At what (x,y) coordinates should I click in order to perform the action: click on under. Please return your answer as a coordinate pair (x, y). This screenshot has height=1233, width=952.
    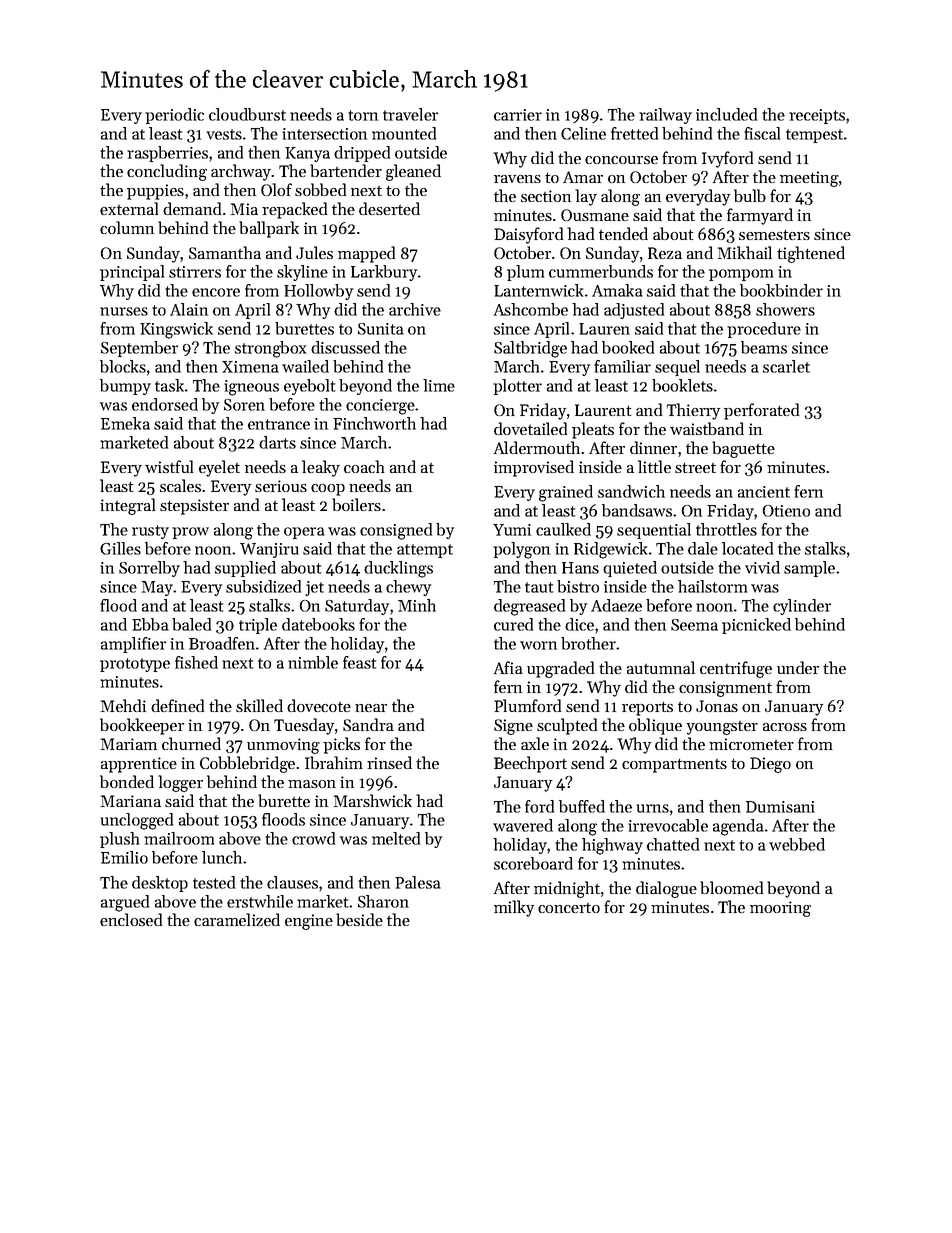
    Looking at the image, I should click on (798, 667).
